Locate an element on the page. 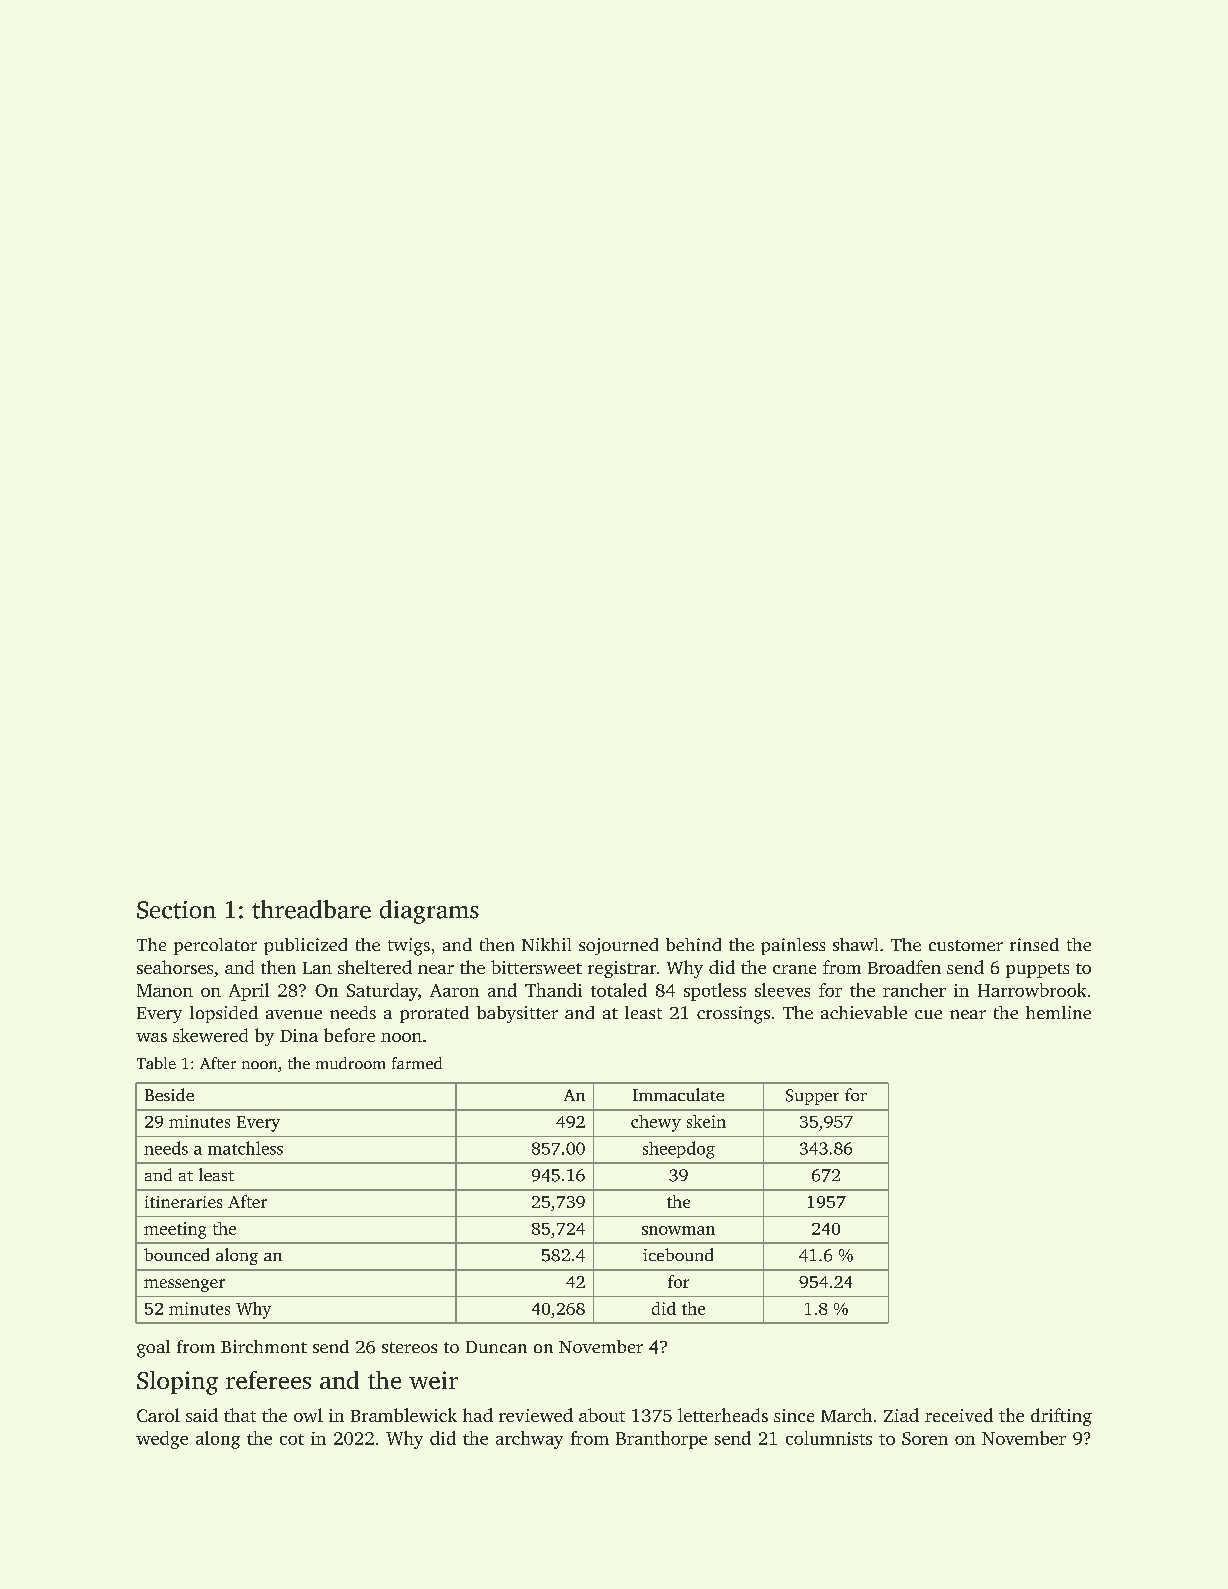  diagrams is located at coordinates (429, 912).
